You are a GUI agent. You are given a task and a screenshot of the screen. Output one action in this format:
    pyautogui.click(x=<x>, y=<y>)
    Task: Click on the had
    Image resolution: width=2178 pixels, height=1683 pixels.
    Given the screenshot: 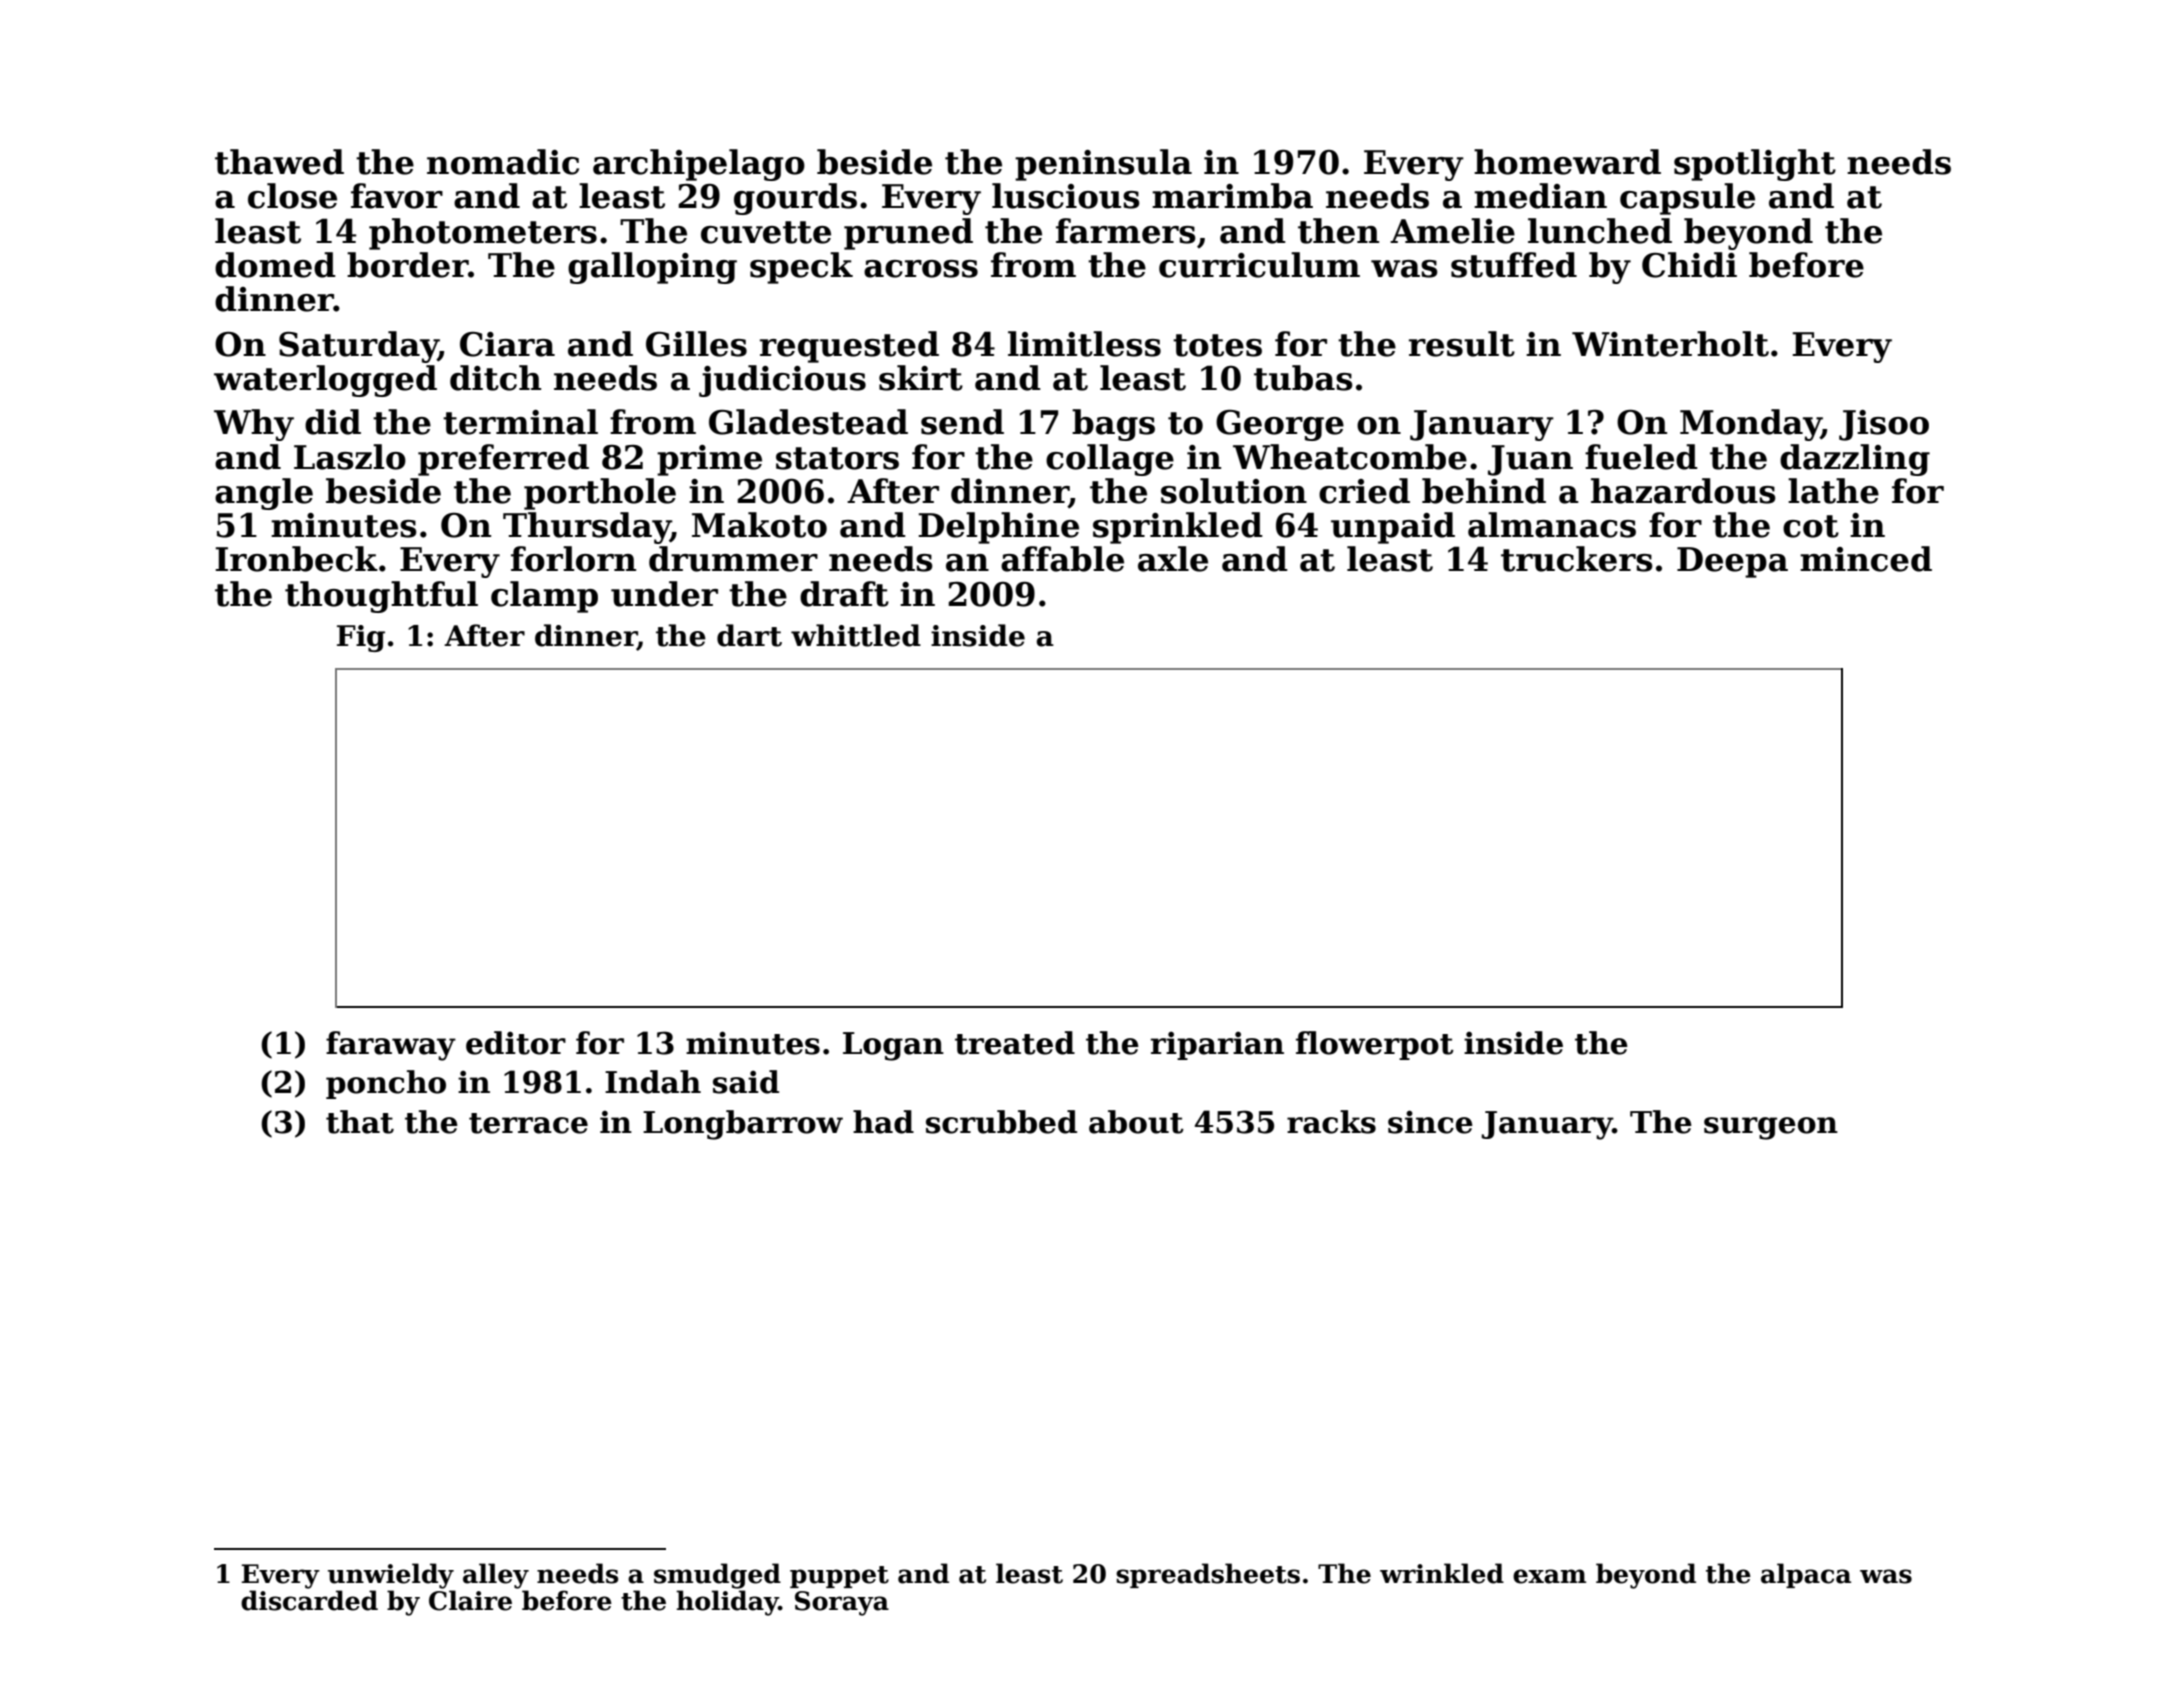 What is the action you would take?
    pyautogui.click(x=883, y=1122)
